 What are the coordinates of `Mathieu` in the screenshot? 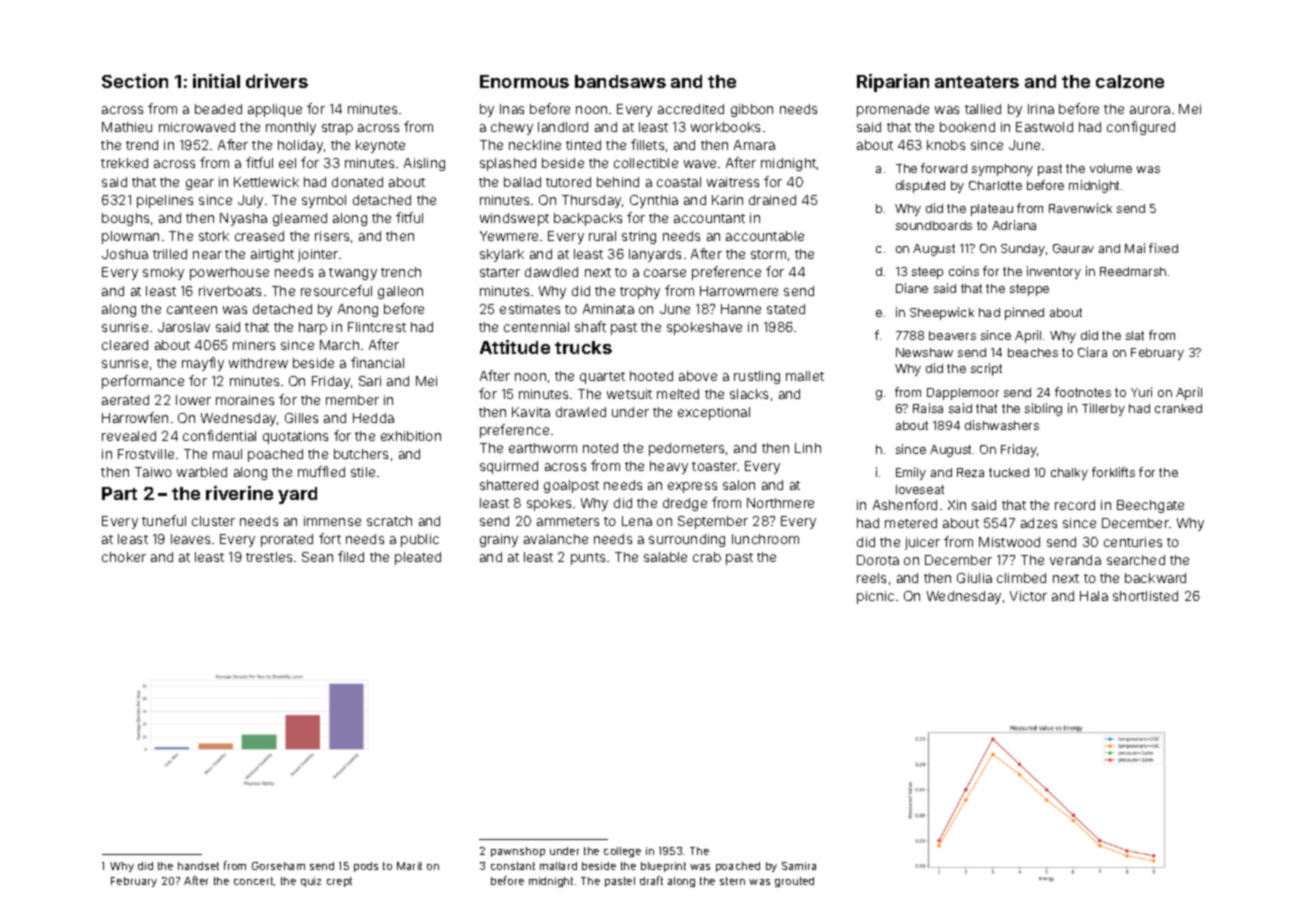 It's located at (127, 127).
